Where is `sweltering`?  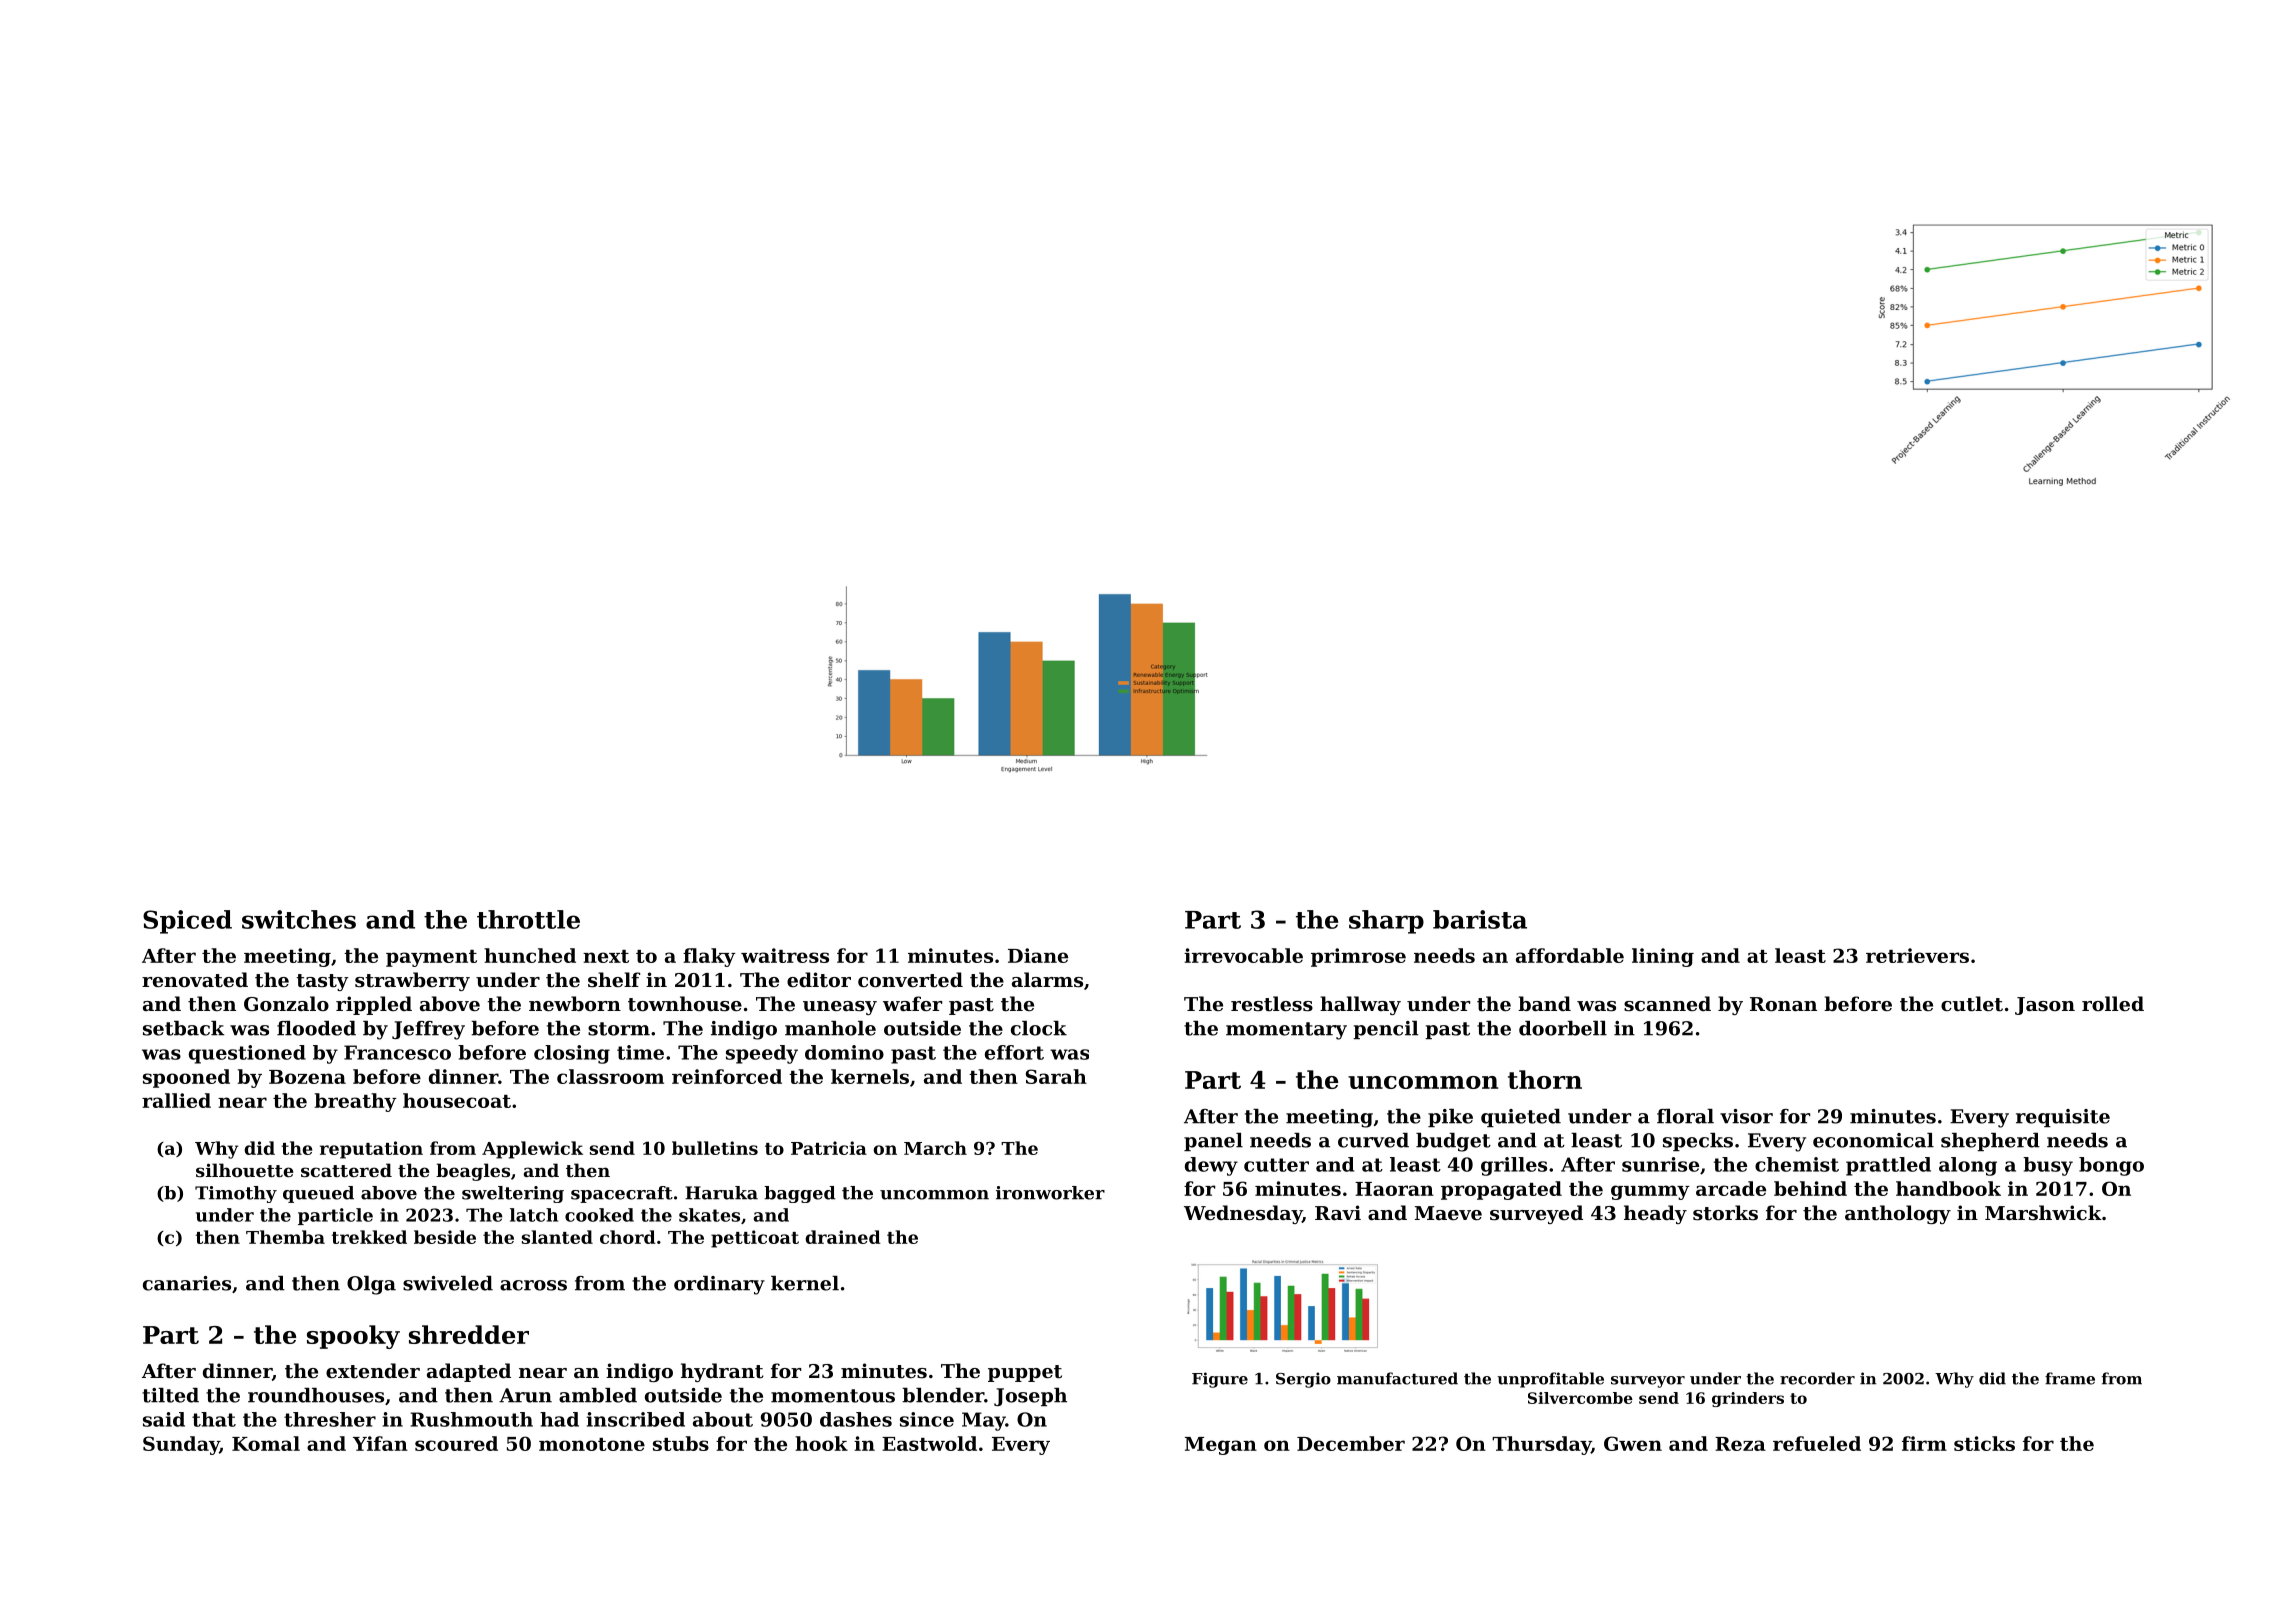
sweltering is located at coordinates (513, 1194).
